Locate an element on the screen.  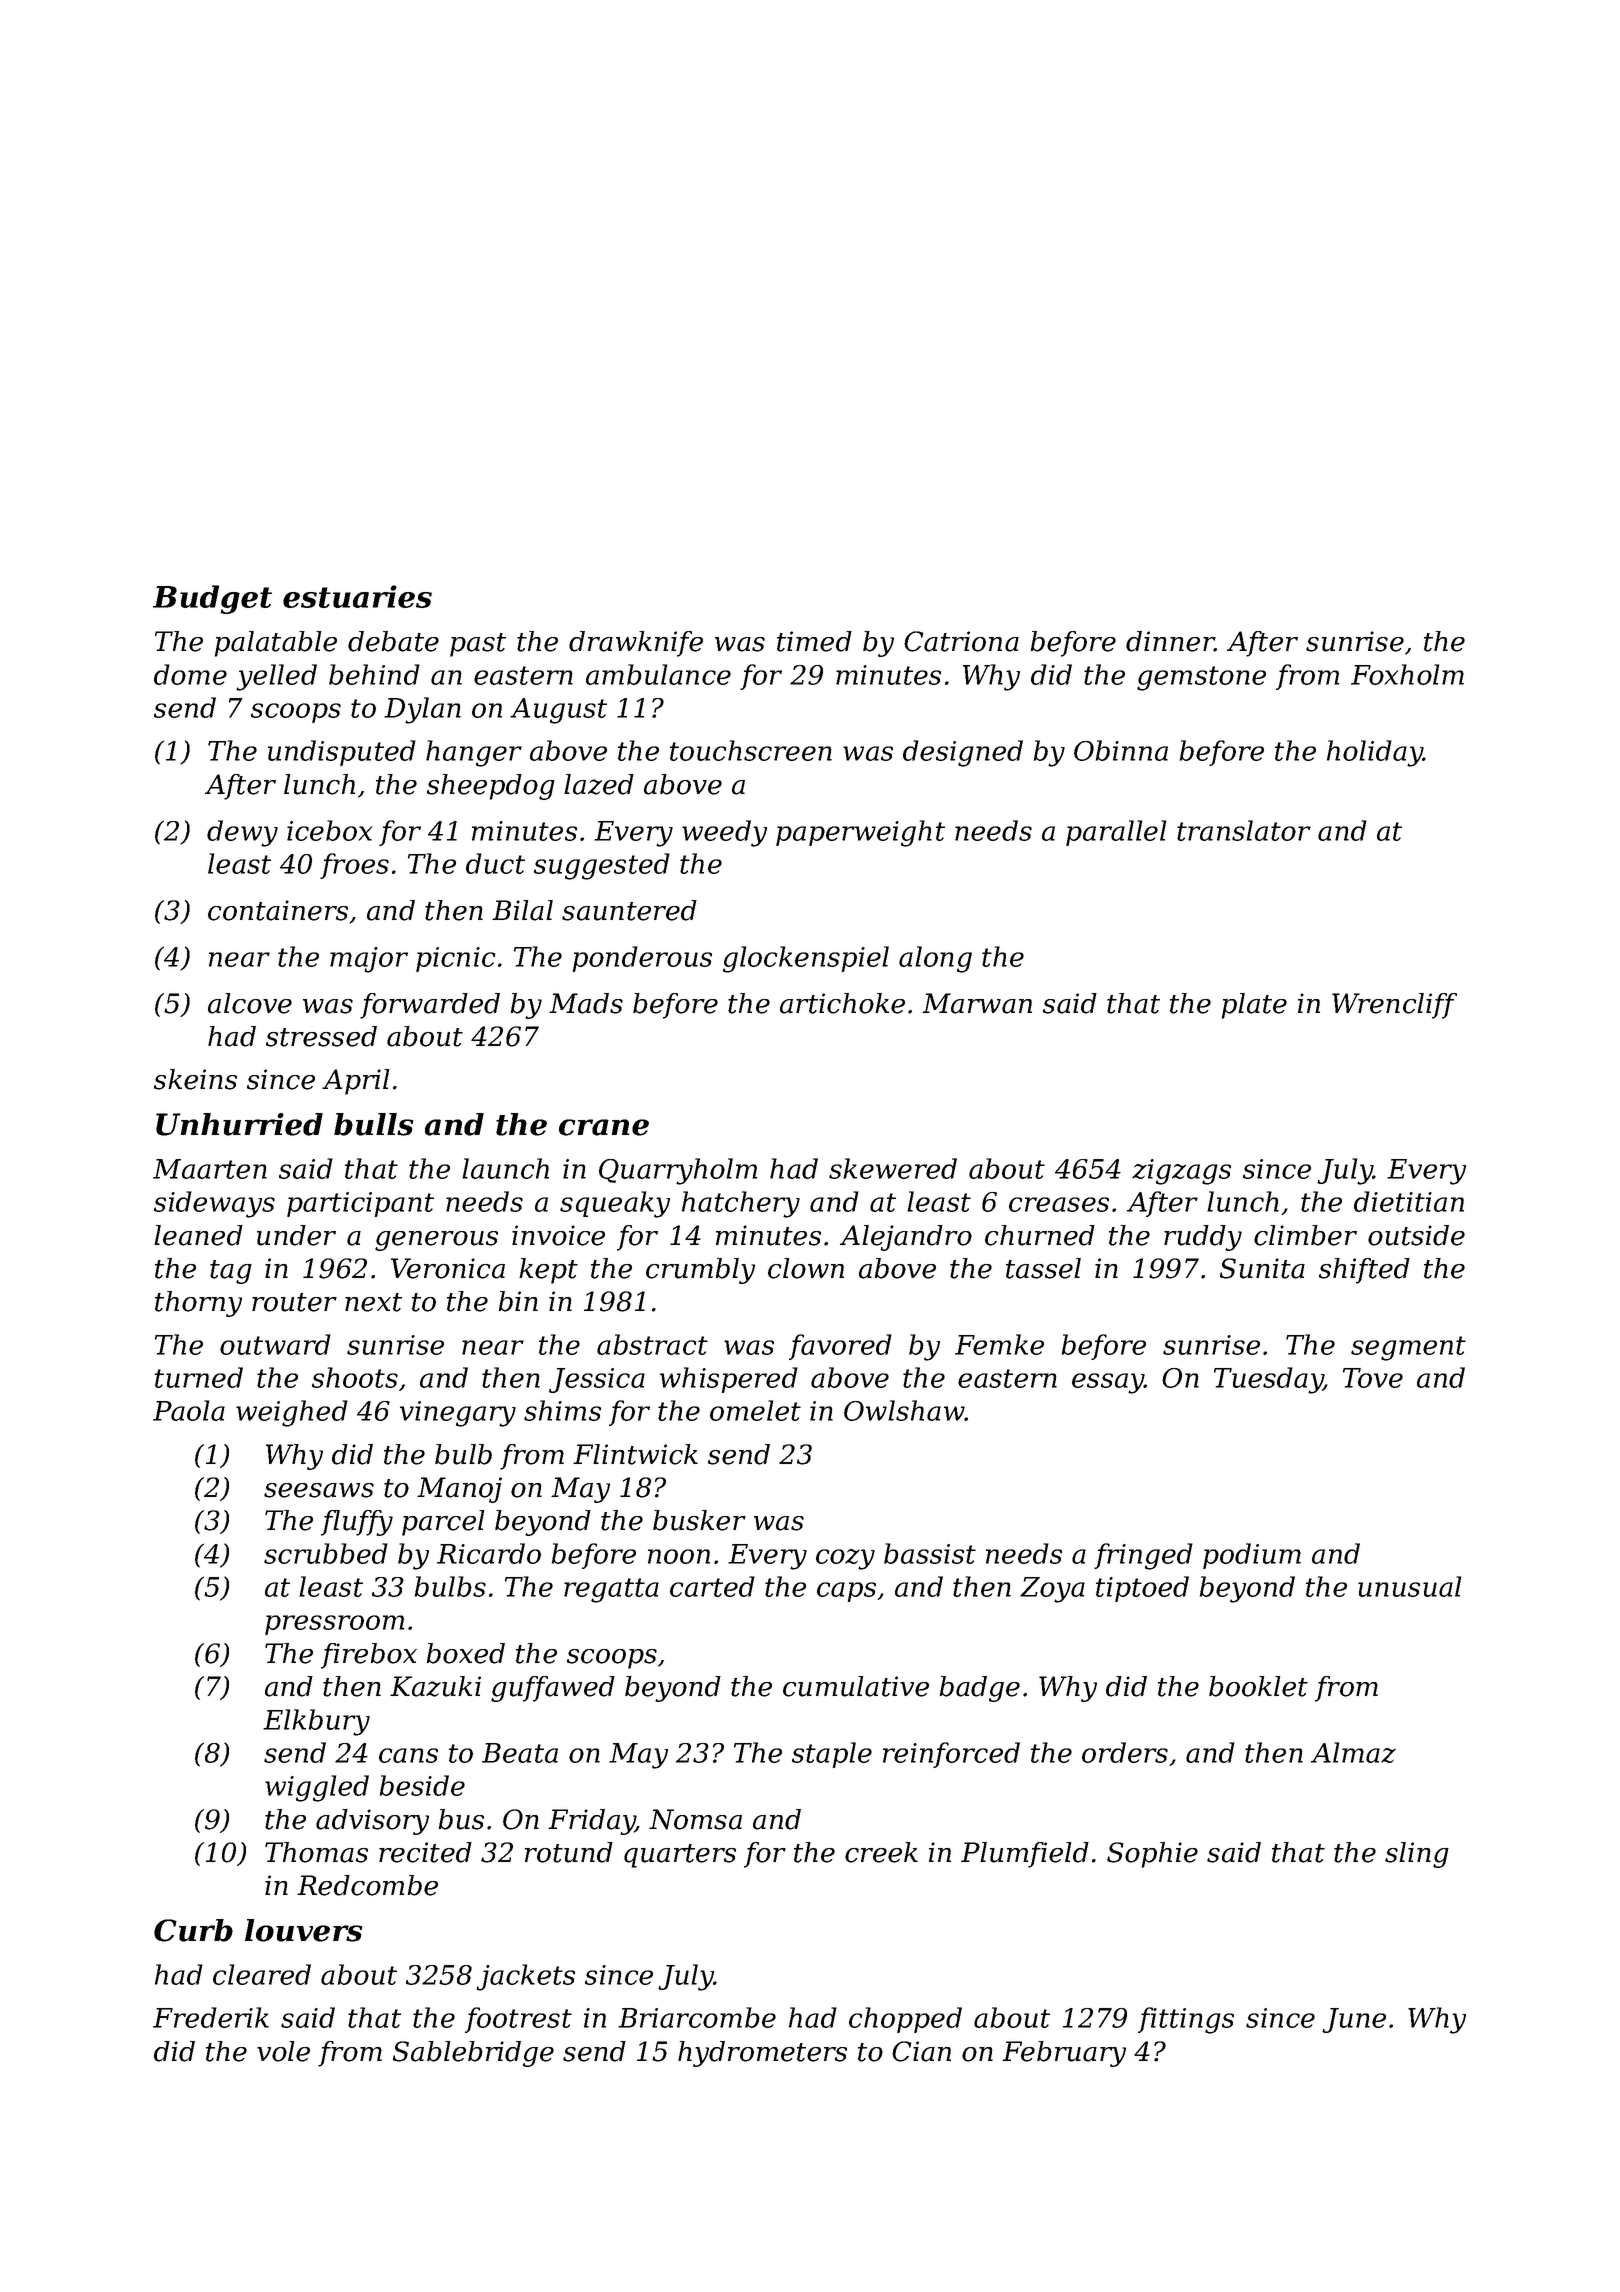
gemstone is located at coordinates (1201, 678).
